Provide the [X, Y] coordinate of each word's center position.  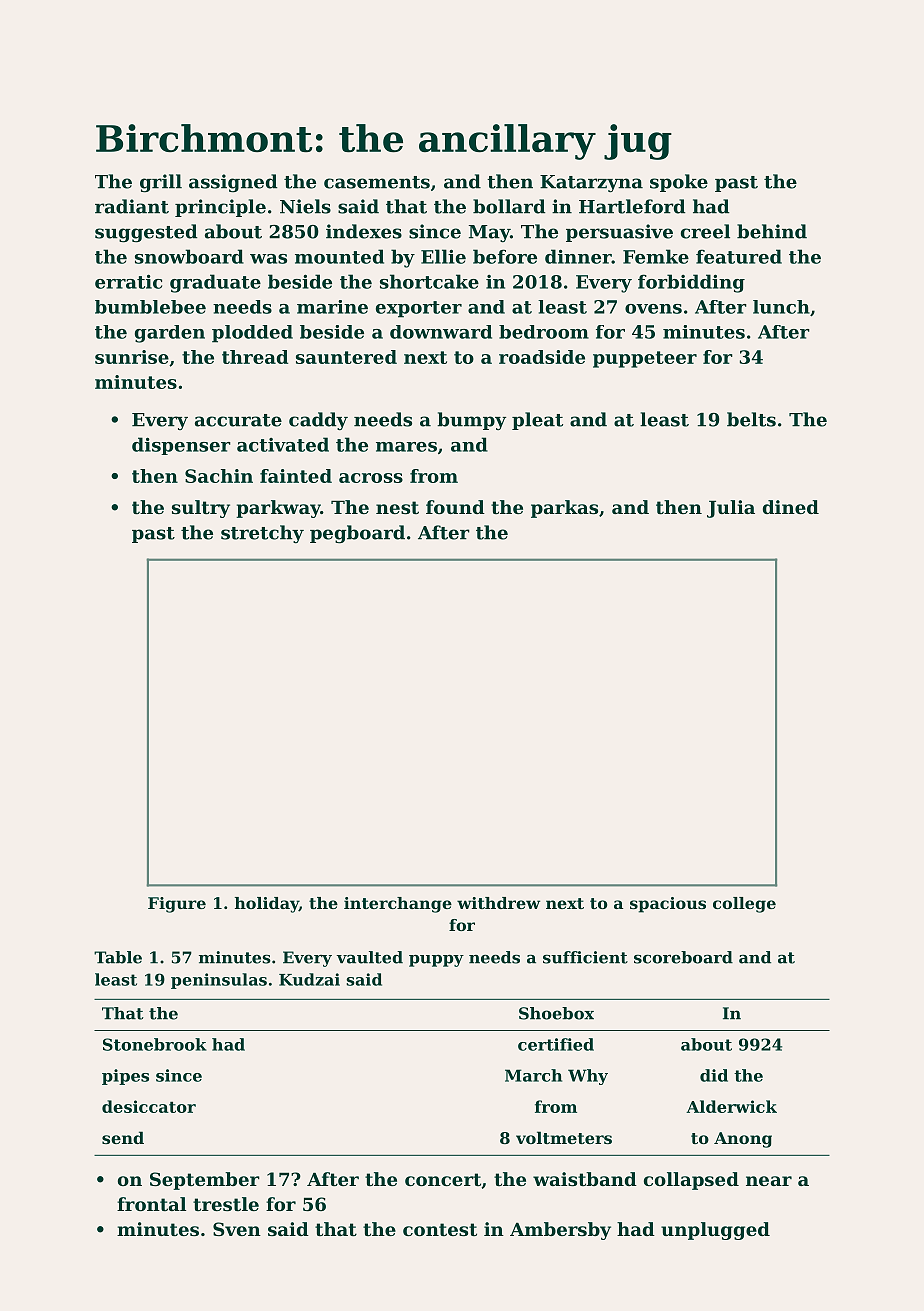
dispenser [181, 446]
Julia [731, 509]
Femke [656, 256]
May [489, 234]
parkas [564, 509]
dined [791, 507]
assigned [233, 183]
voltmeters [564, 1137]
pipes [125, 1077]
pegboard [357, 534]
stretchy [262, 534]
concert [443, 1179]
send [123, 1137]
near [769, 1181]
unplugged [715, 1231]
